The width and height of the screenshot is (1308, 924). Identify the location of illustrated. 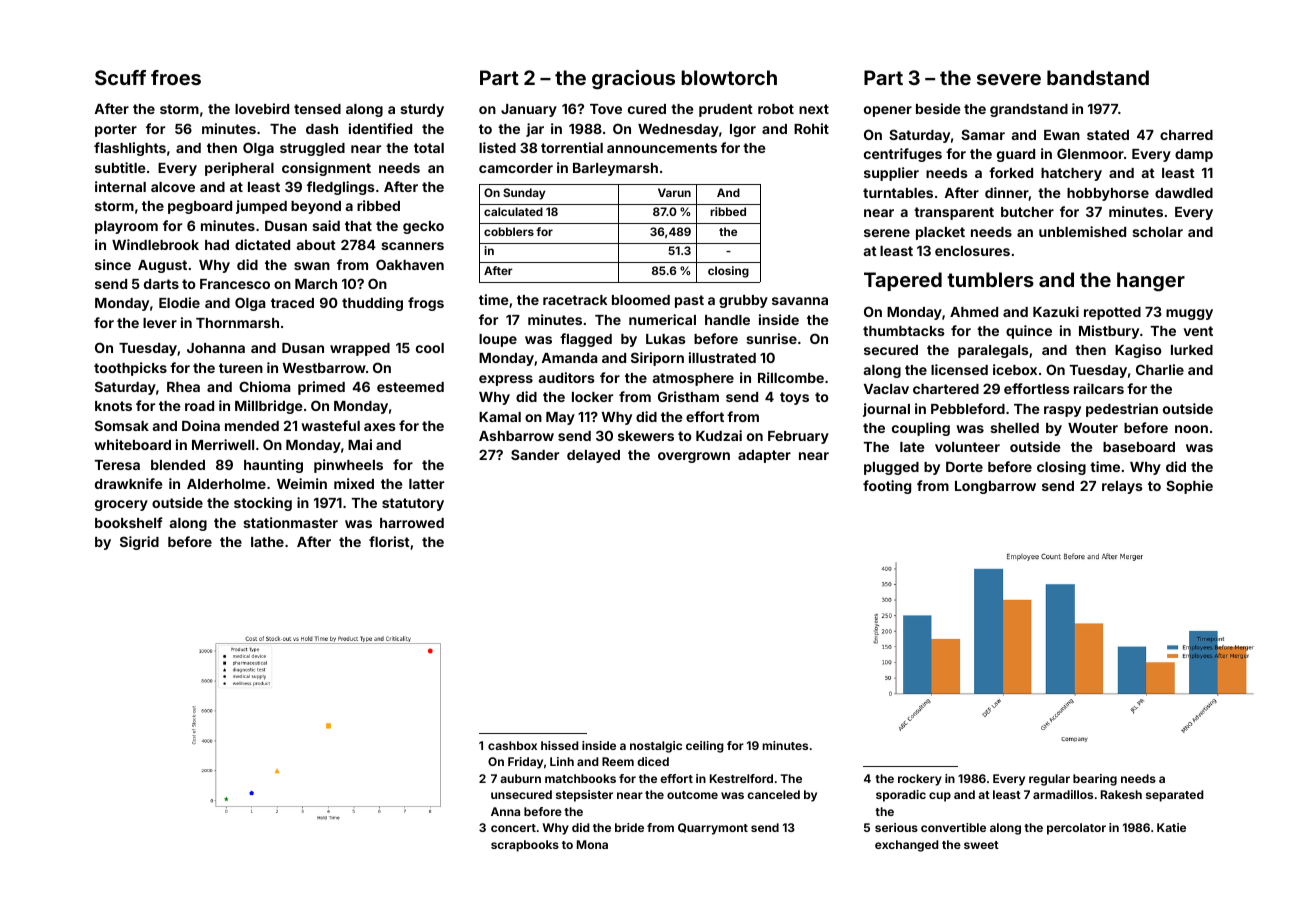
(722, 357).
